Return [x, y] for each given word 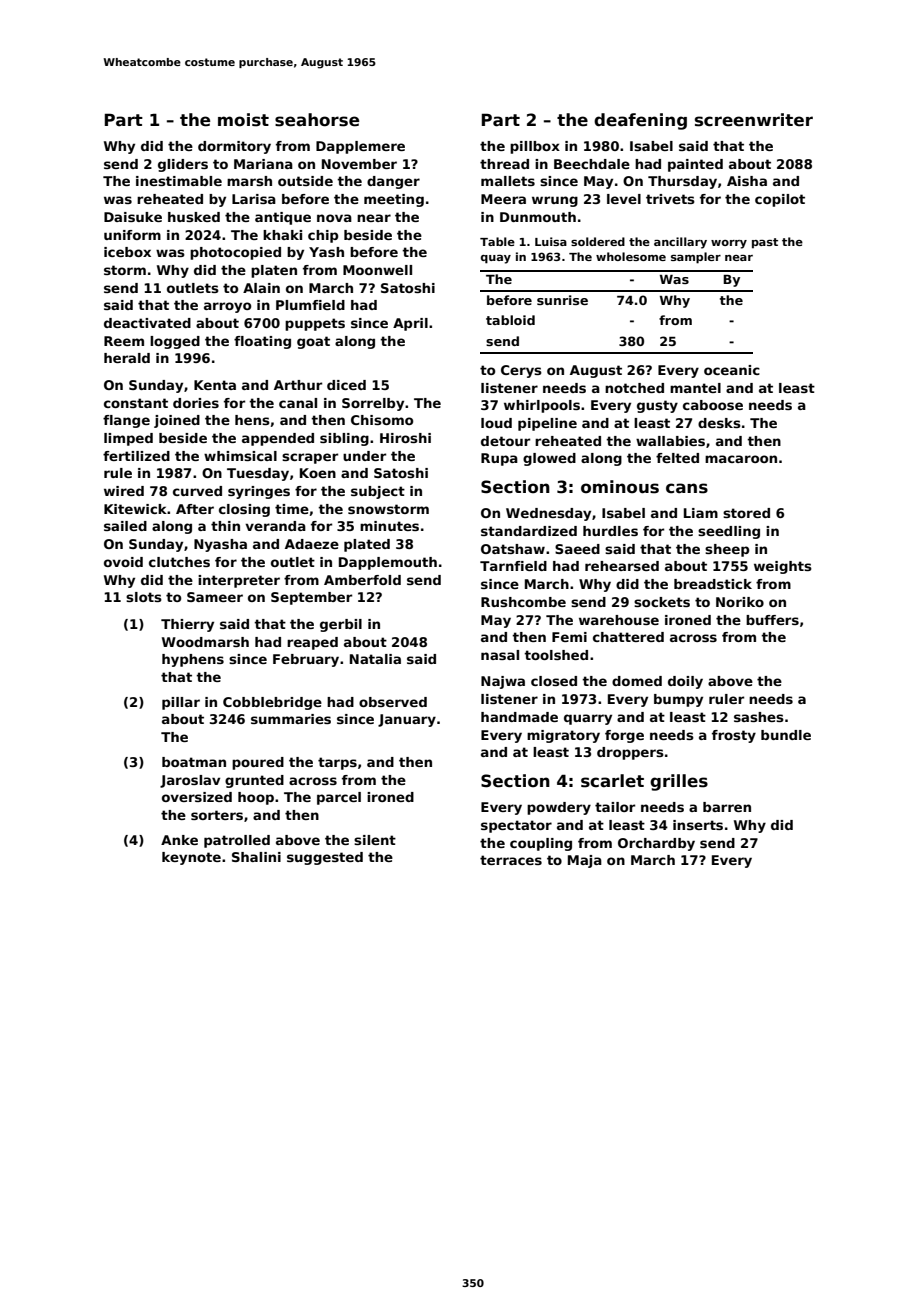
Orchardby [656, 844]
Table [497, 241]
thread [504, 164]
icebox [127, 252]
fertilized [136, 456]
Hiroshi [405, 438]
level [624, 199]
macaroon [741, 459]
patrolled [237, 841]
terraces [511, 860]
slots [144, 597]
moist [243, 120]
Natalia [375, 659]
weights [783, 567]
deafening [640, 121]
